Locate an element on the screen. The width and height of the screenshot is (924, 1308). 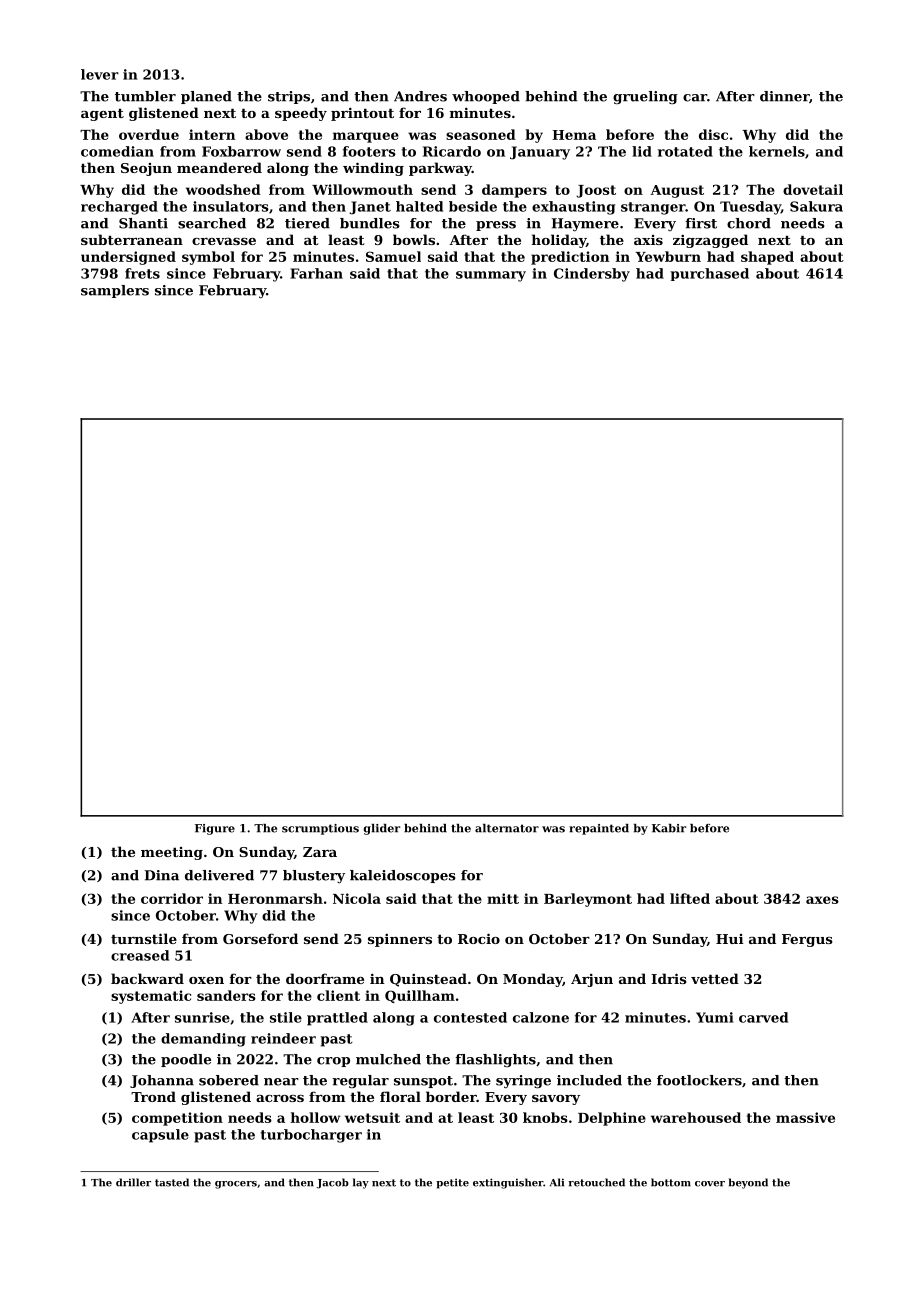
undersigned is located at coordinates (128, 258).
